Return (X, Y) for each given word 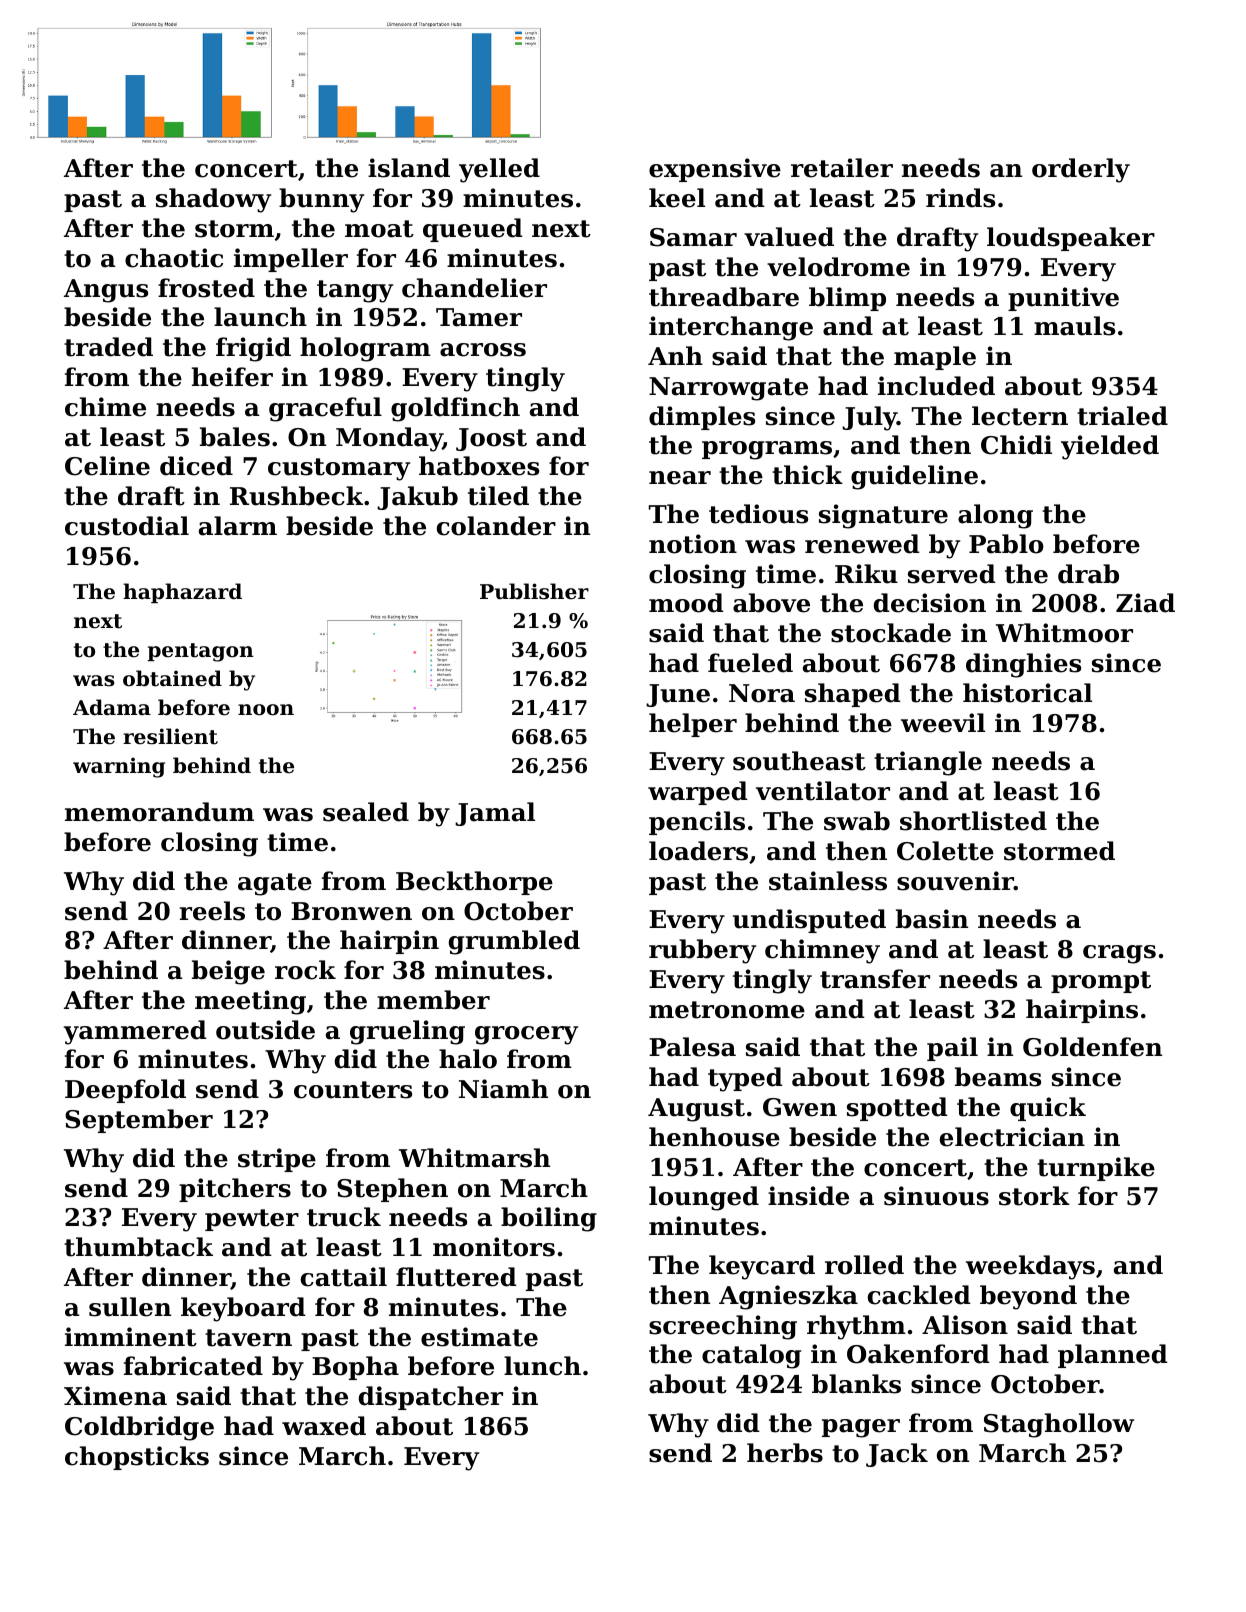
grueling (407, 1032)
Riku (866, 574)
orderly (1081, 170)
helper (693, 725)
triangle (928, 763)
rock (305, 970)
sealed (366, 812)
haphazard (182, 593)
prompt (1101, 982)
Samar (693, 237)
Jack (897, 1455)
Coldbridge (139, 1428)
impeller (291, 260)
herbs (785, 1453)
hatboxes (479, 466)
